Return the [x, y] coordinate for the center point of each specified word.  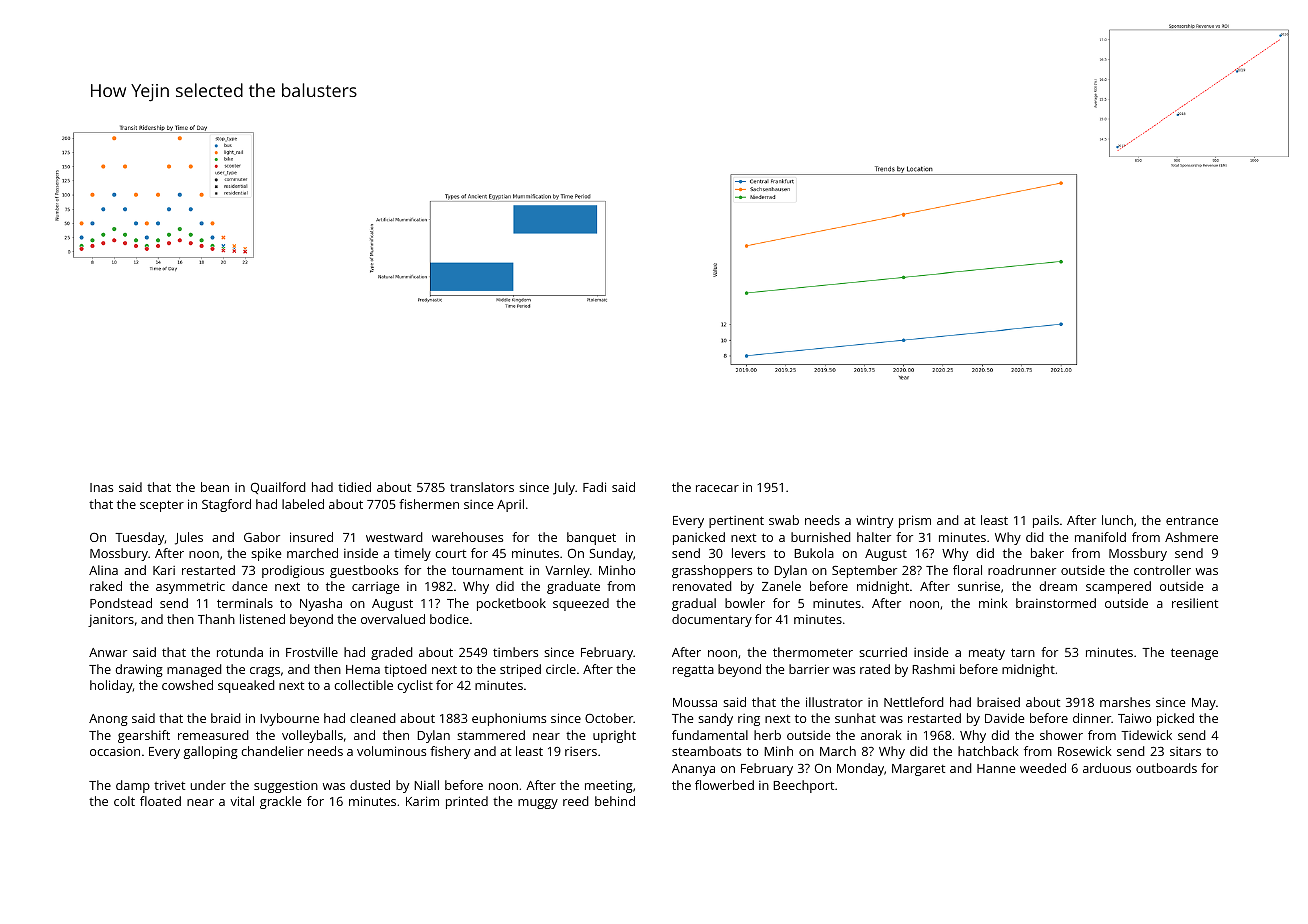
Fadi [594, 487]
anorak [881, 735]
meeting [609, 786]
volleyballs [312, 736]
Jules [189, 538]
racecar [717, 488]
